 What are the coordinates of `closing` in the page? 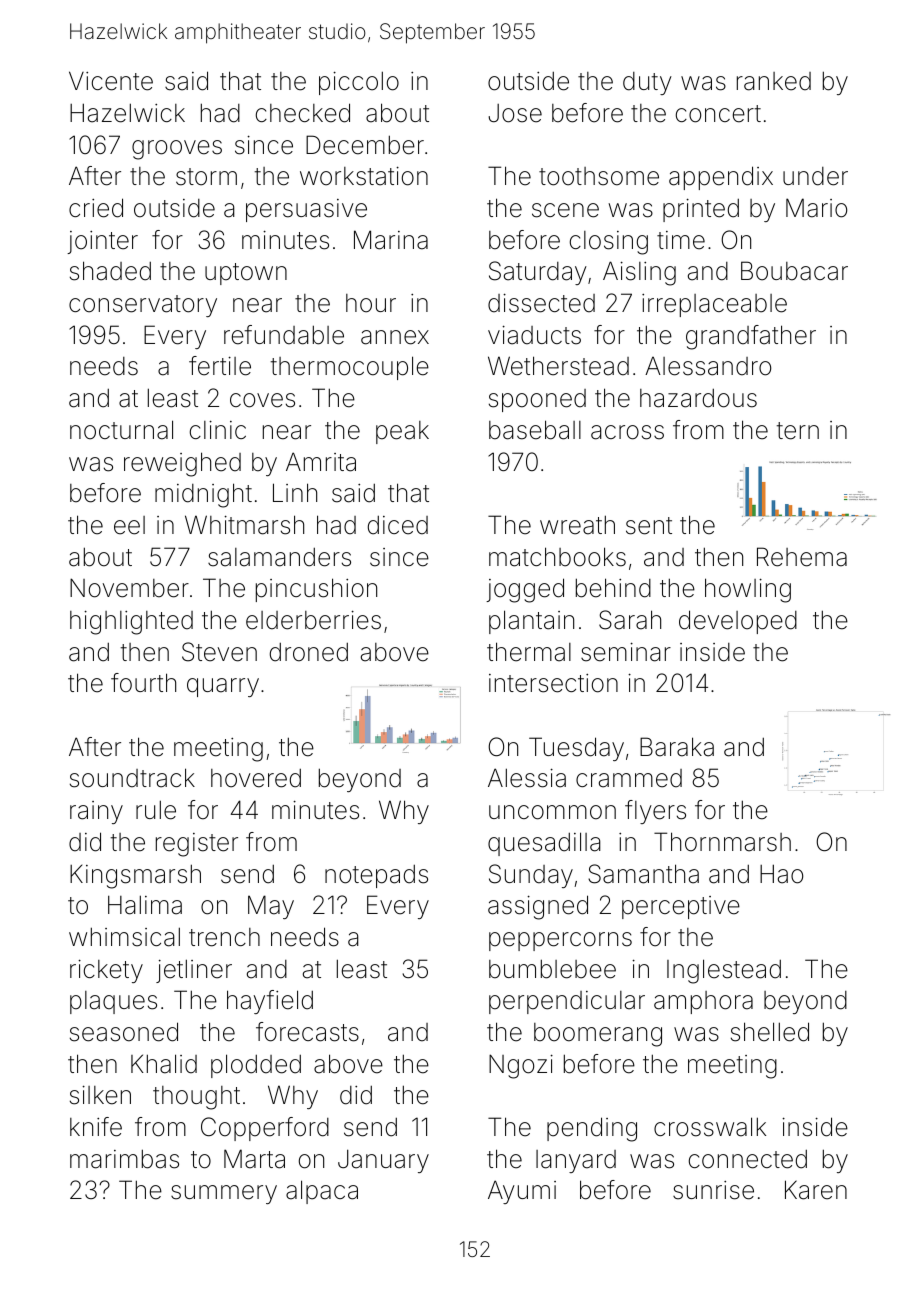 It's located at (609, 243).
